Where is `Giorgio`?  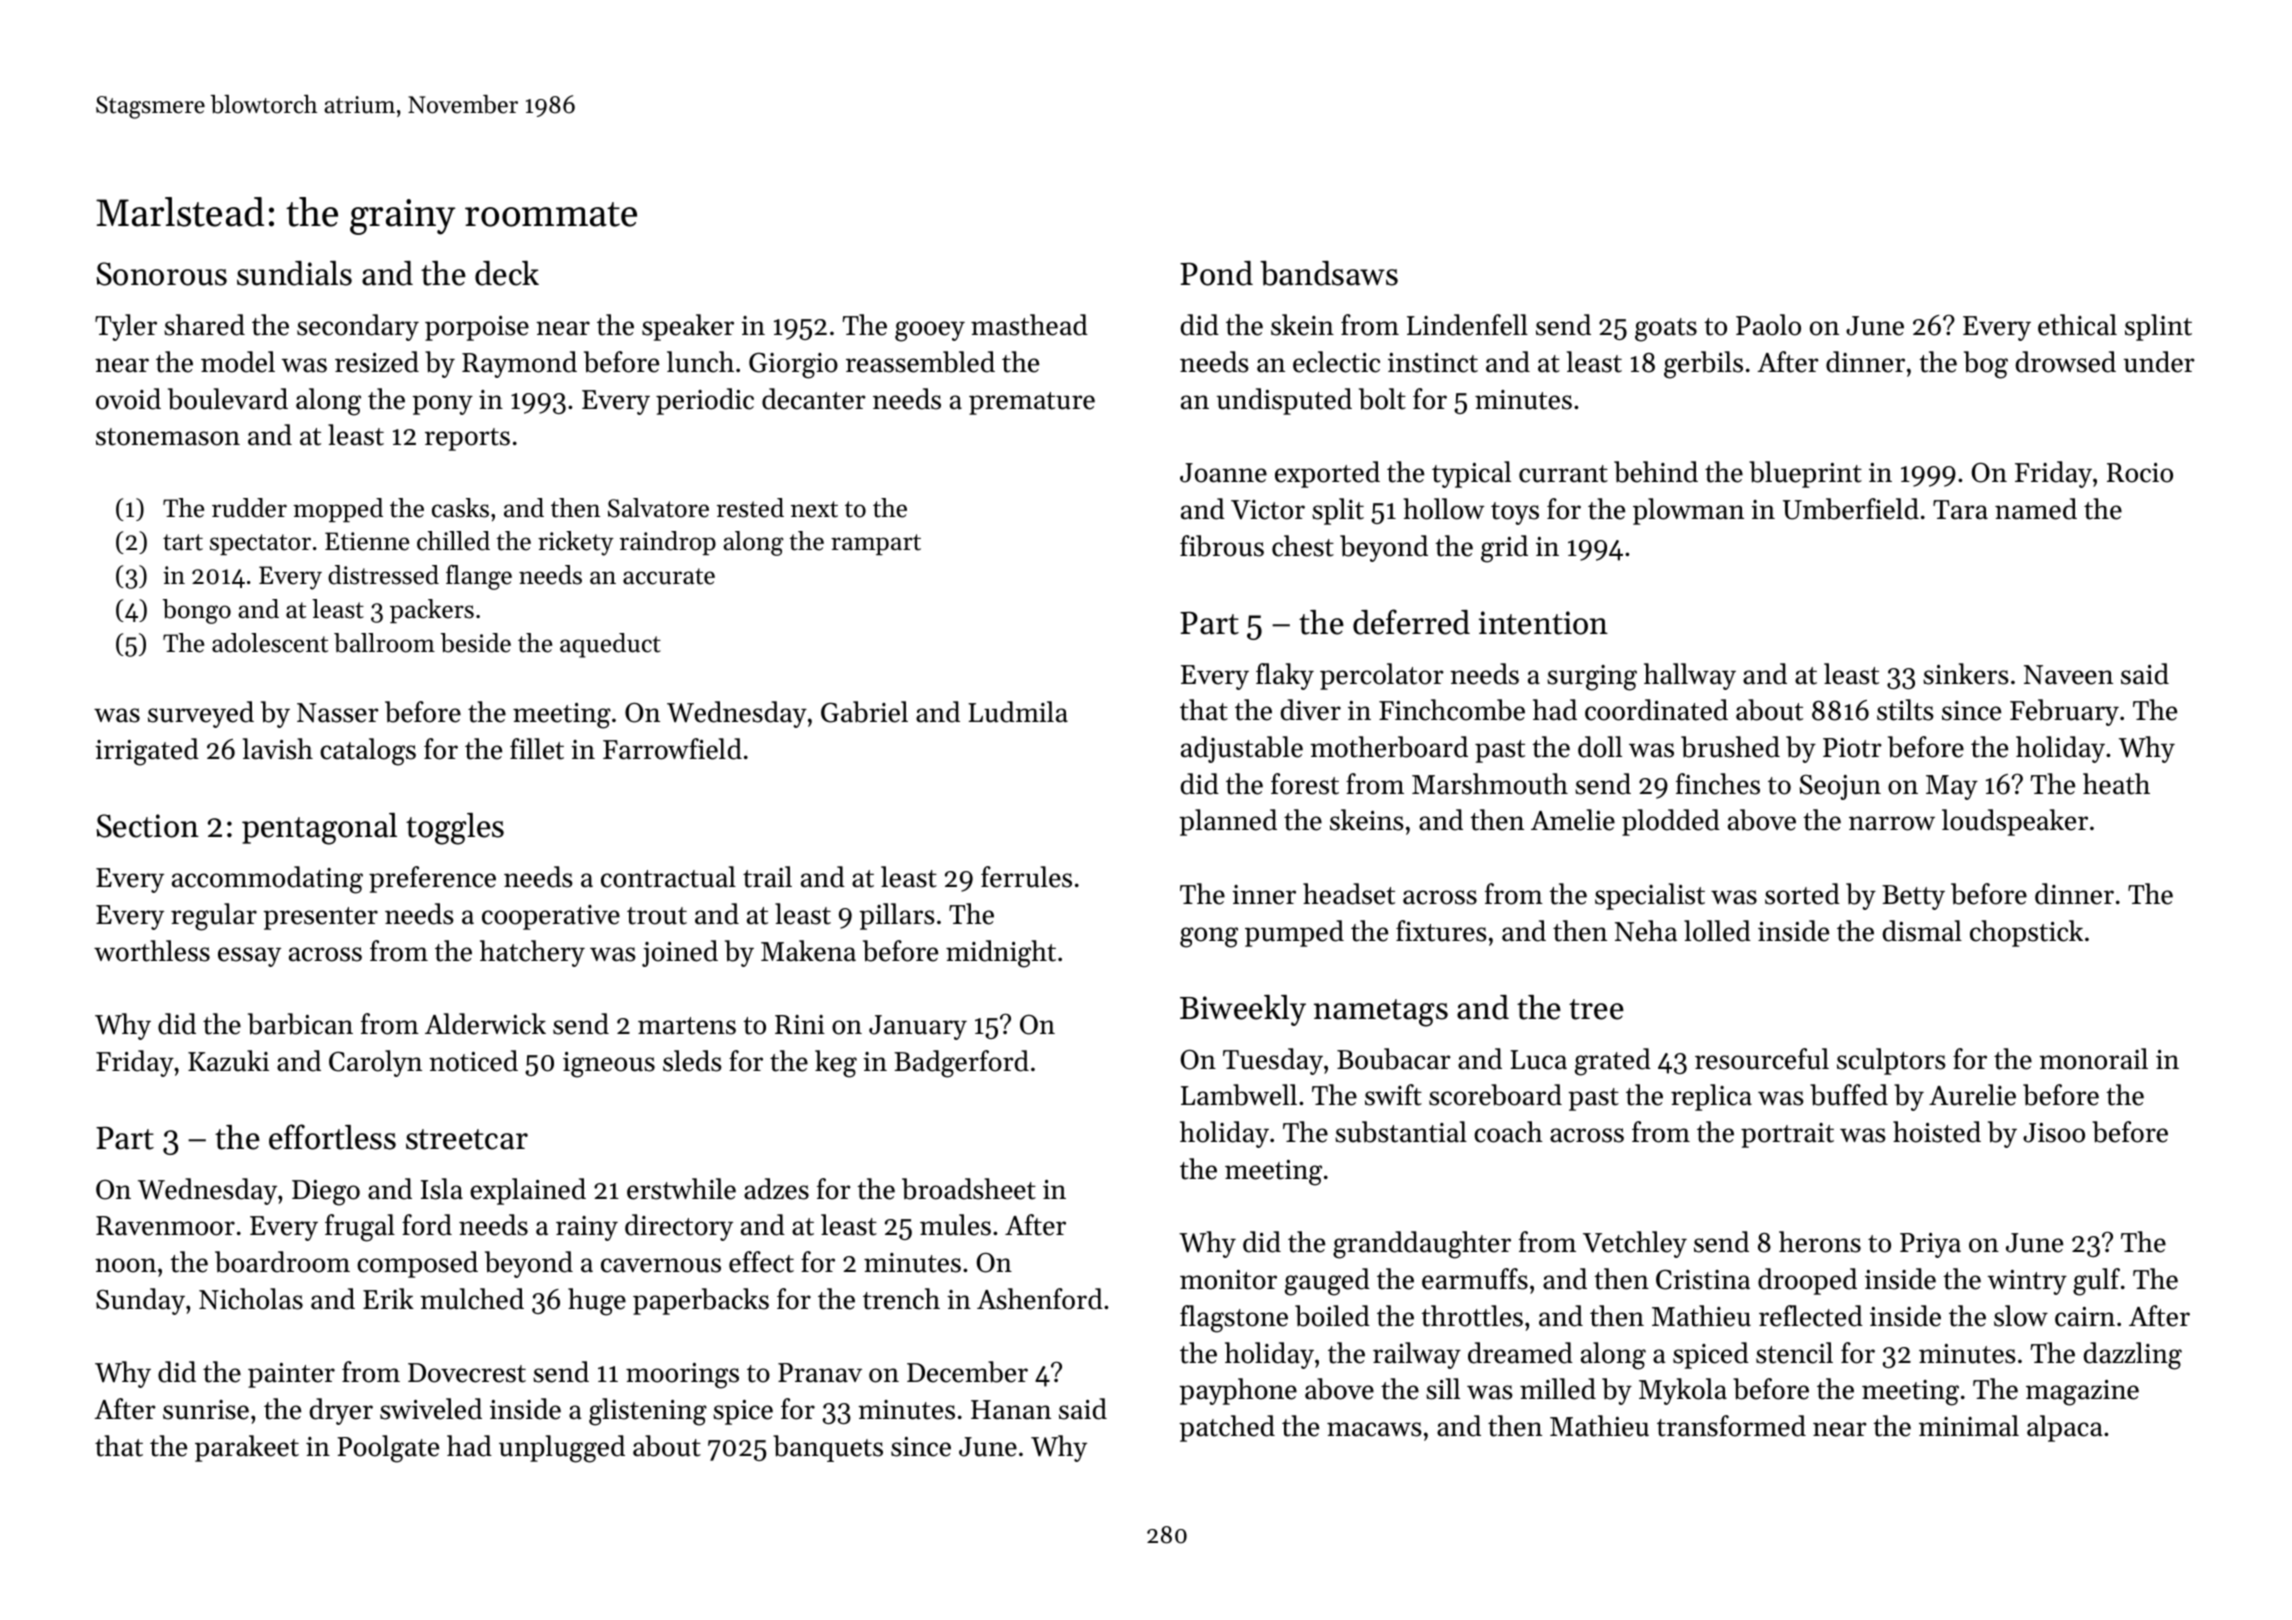
Giorgio is located at coordinates (793, 366).
